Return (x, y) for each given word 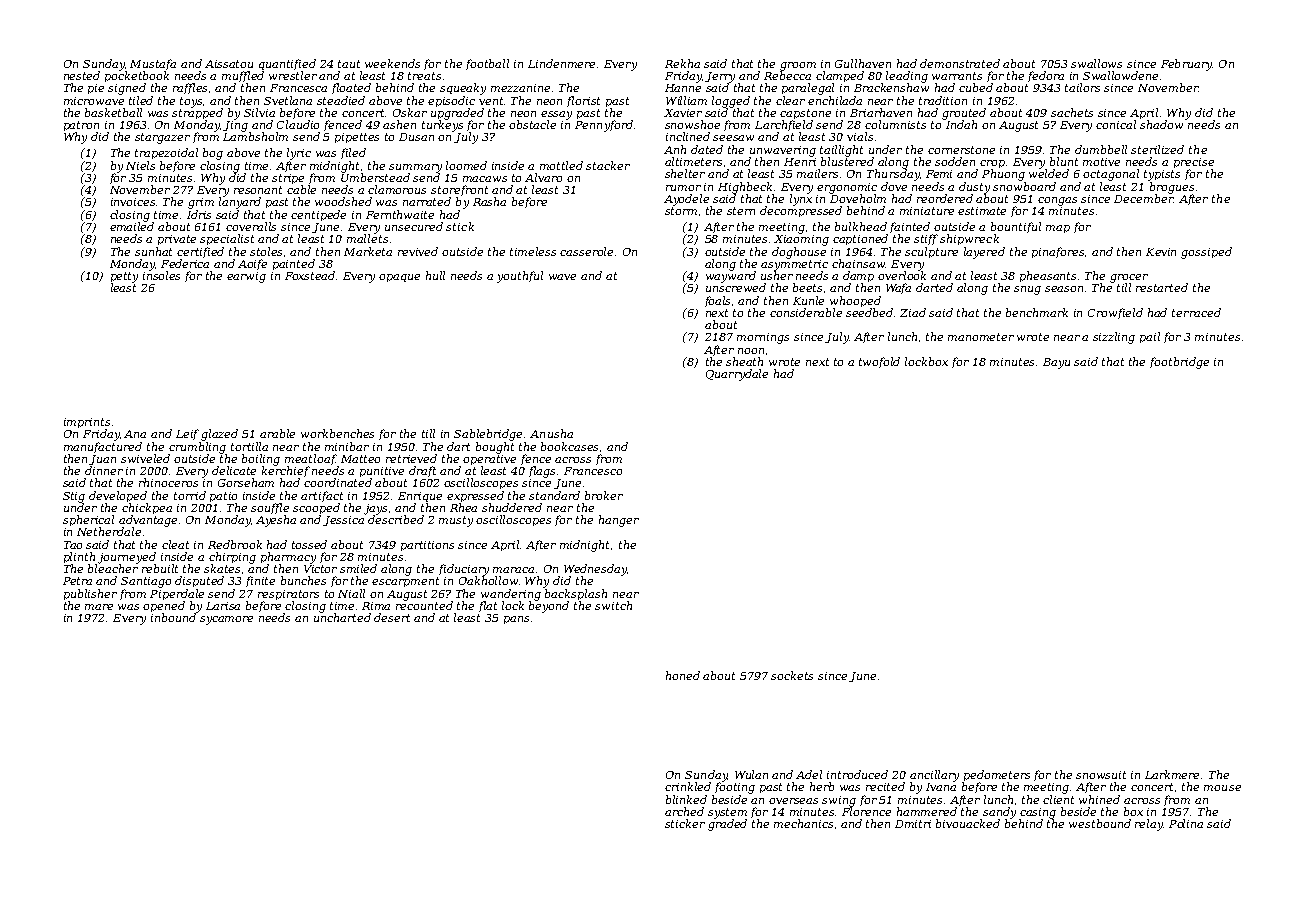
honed (683, 675)
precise (1194, 163)
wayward (731, 277)
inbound (173, 617)
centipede (318, 215)
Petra (77, 581)
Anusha (551, 433)
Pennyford (604, 126)
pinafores (1058, 252)
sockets (792, 675)
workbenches (337, 433)
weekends (392, 63)
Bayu (1056, 363)
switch (613, 605)
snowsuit (1101, 775)
